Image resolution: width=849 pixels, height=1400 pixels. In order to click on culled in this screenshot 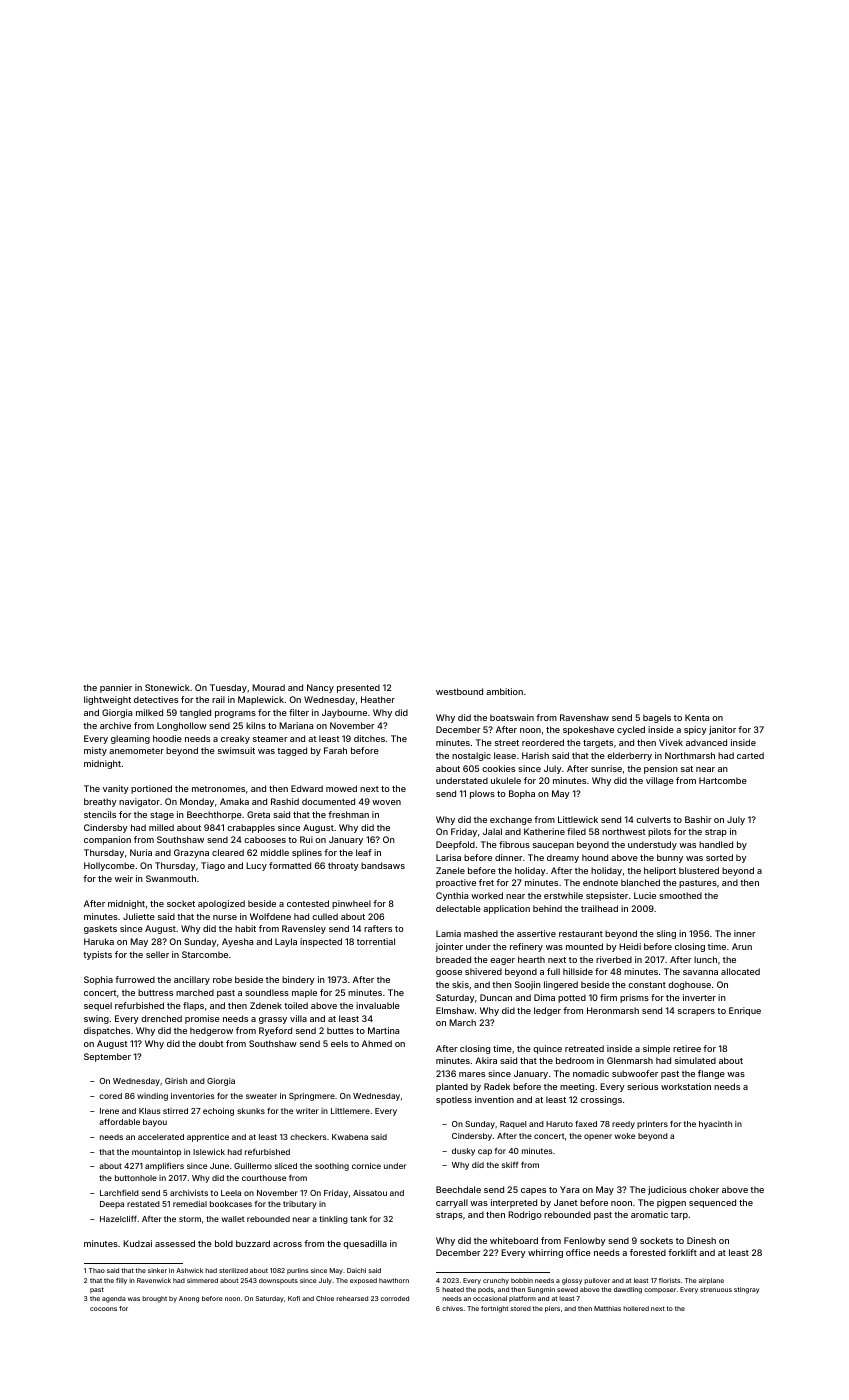, I will do `click(325, 916)`.
